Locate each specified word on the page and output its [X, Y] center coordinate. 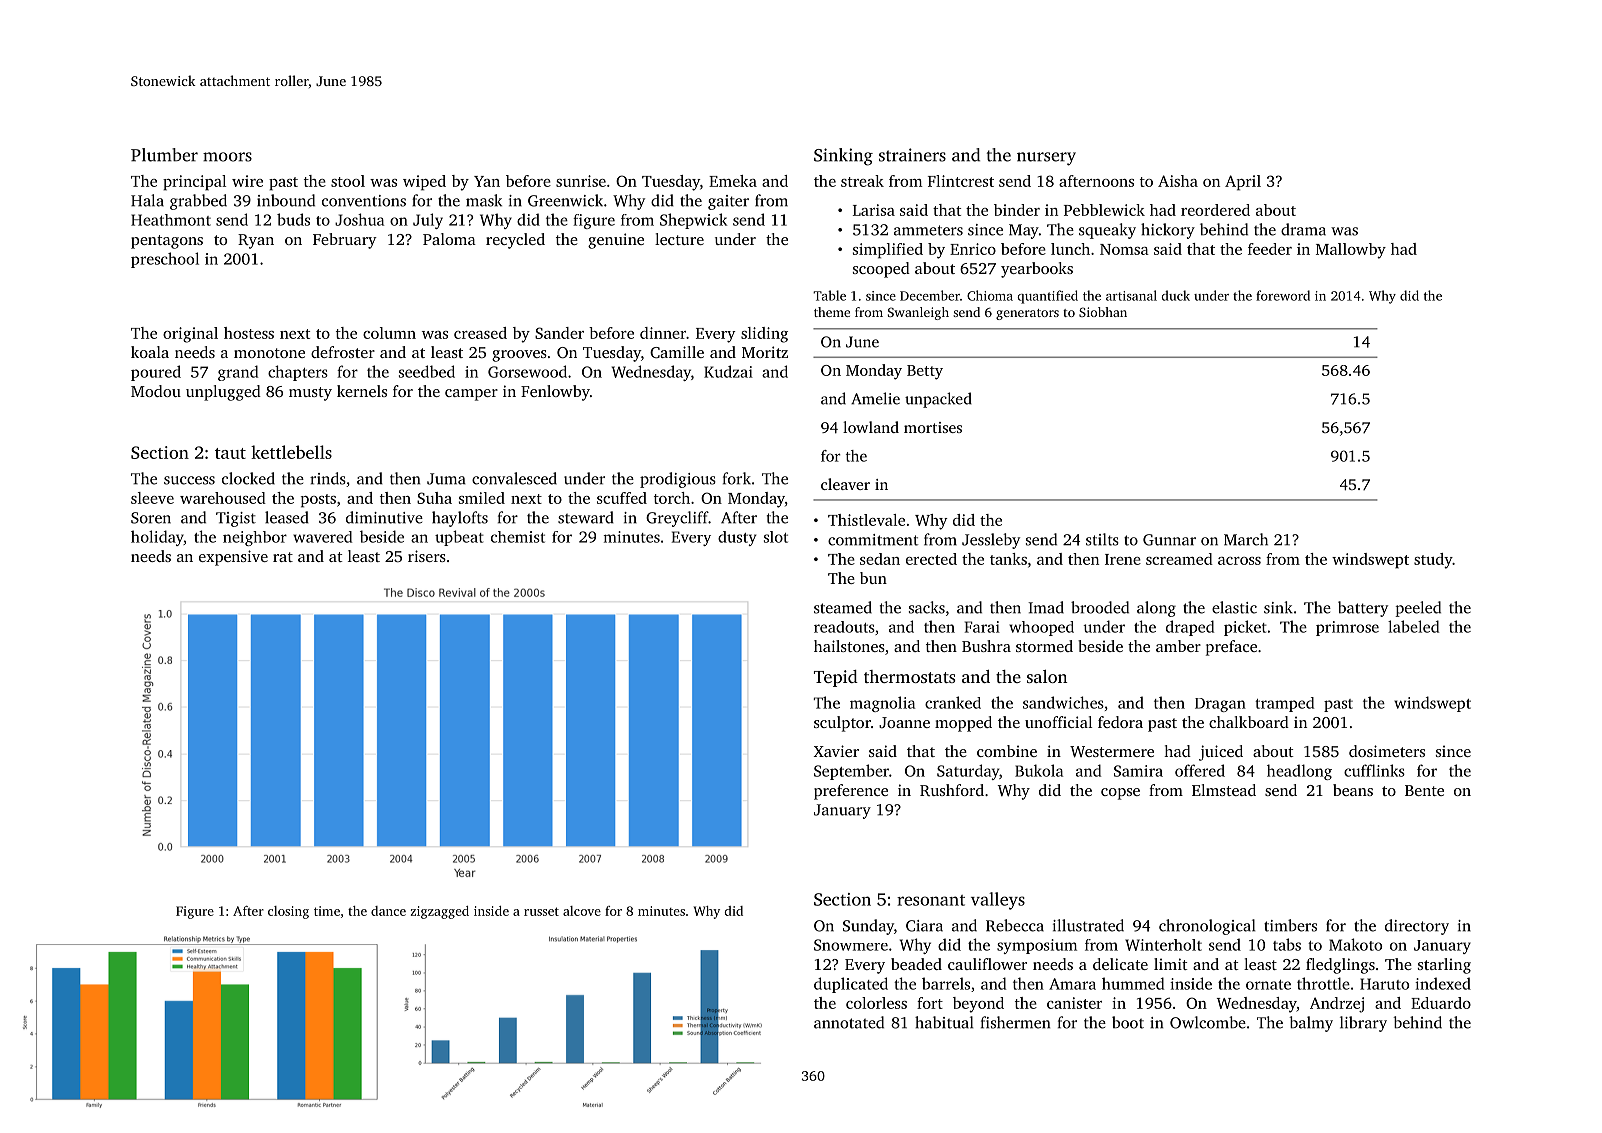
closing [288, 912]
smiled [482, 498]
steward [586, 517]
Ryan [256, 241]
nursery [1046, 159]
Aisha [1178, 181]
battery [1363, 609]
